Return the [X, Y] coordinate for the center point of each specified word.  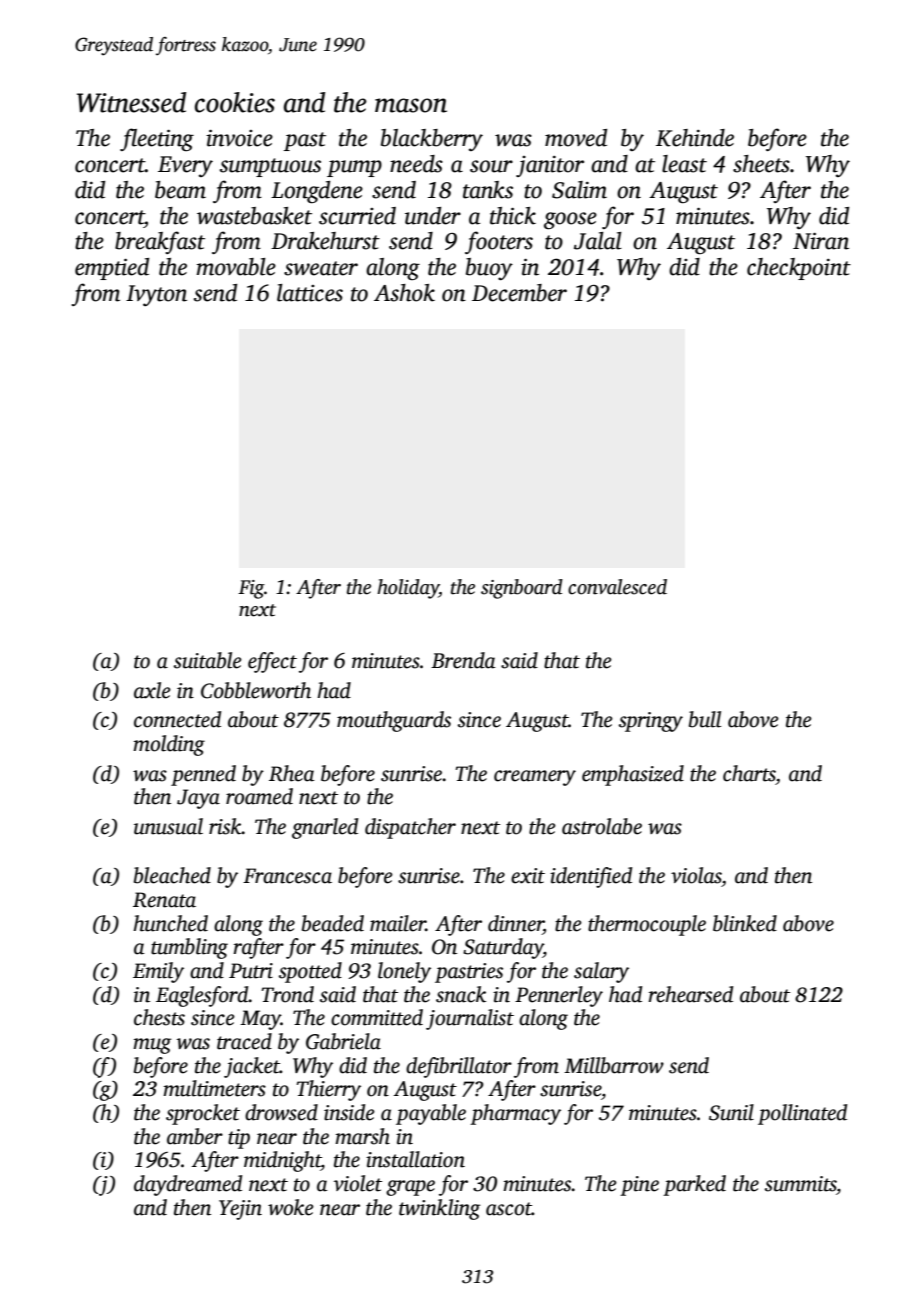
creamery [535, 778]
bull [705, 719]
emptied [112, 269]
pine [639, 1186]
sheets [761, 164]
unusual [168, 826]
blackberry [432, 140]
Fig [251, 589]
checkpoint [799, 269]
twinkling [440, 1209]
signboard [522, 589]
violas [696, 875]
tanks [488, 190]
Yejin [240, 1210]
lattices [310, 293]
